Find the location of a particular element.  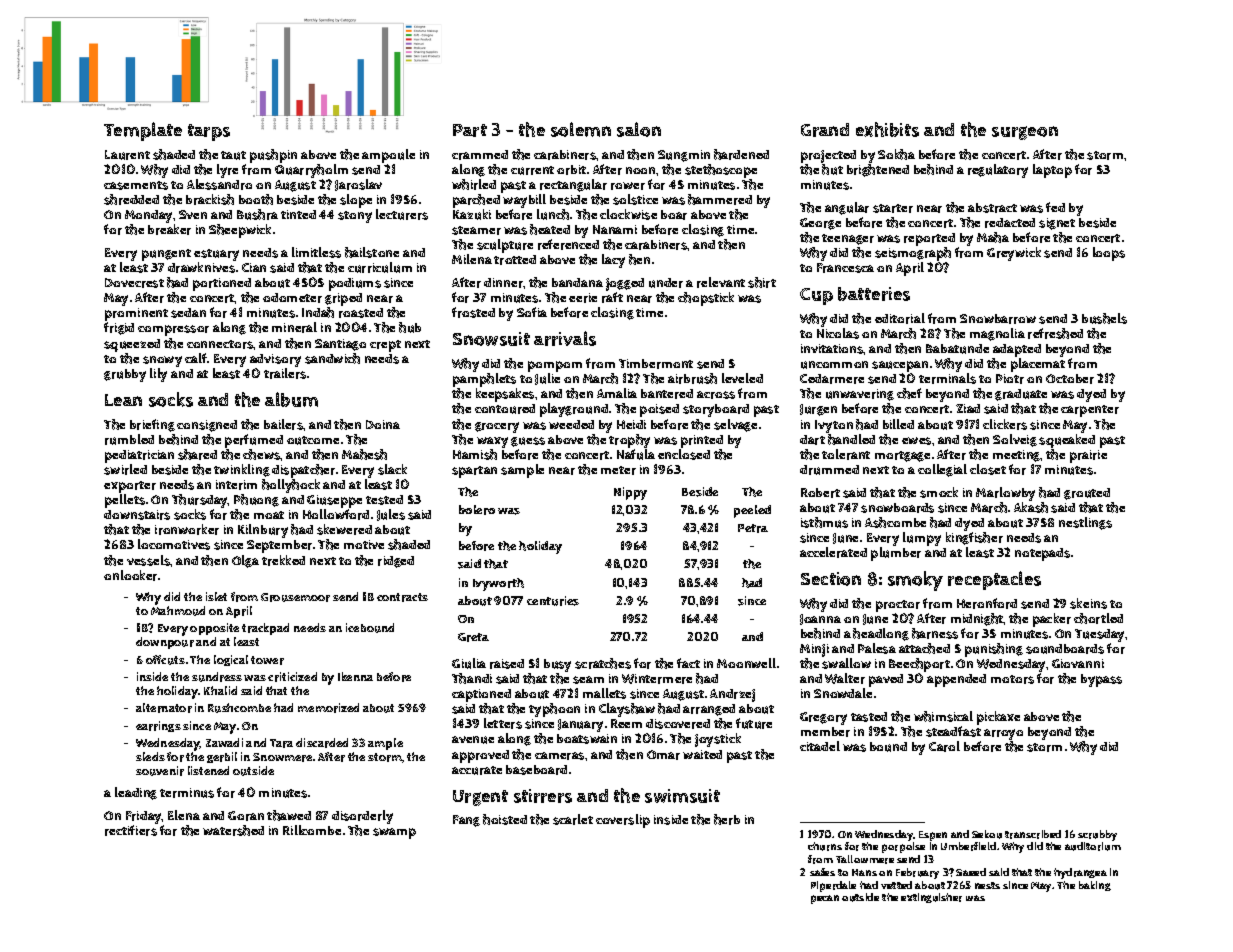

salon is located at coordinates (639, 129).
